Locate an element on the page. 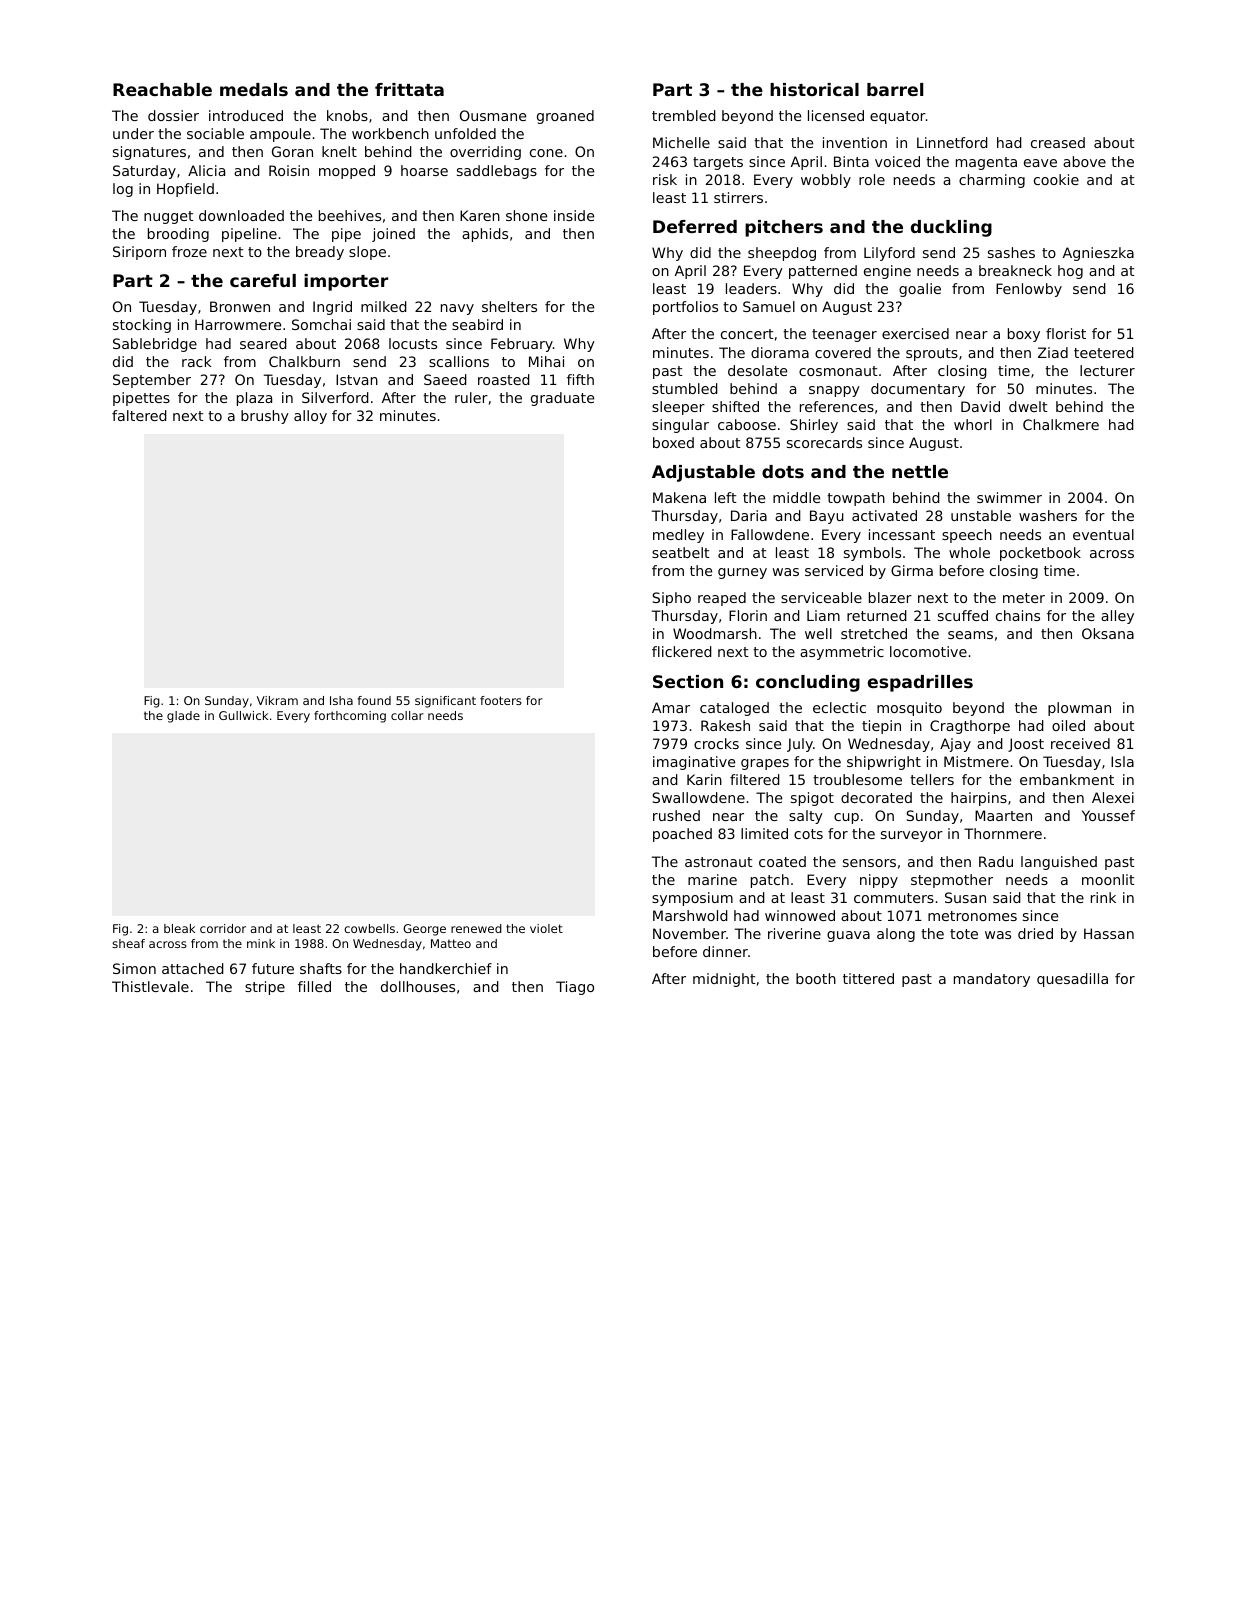 Image resolution: width=1247 pixels, height=1614 pixels. frittata is located at coordinates (409, 89).
